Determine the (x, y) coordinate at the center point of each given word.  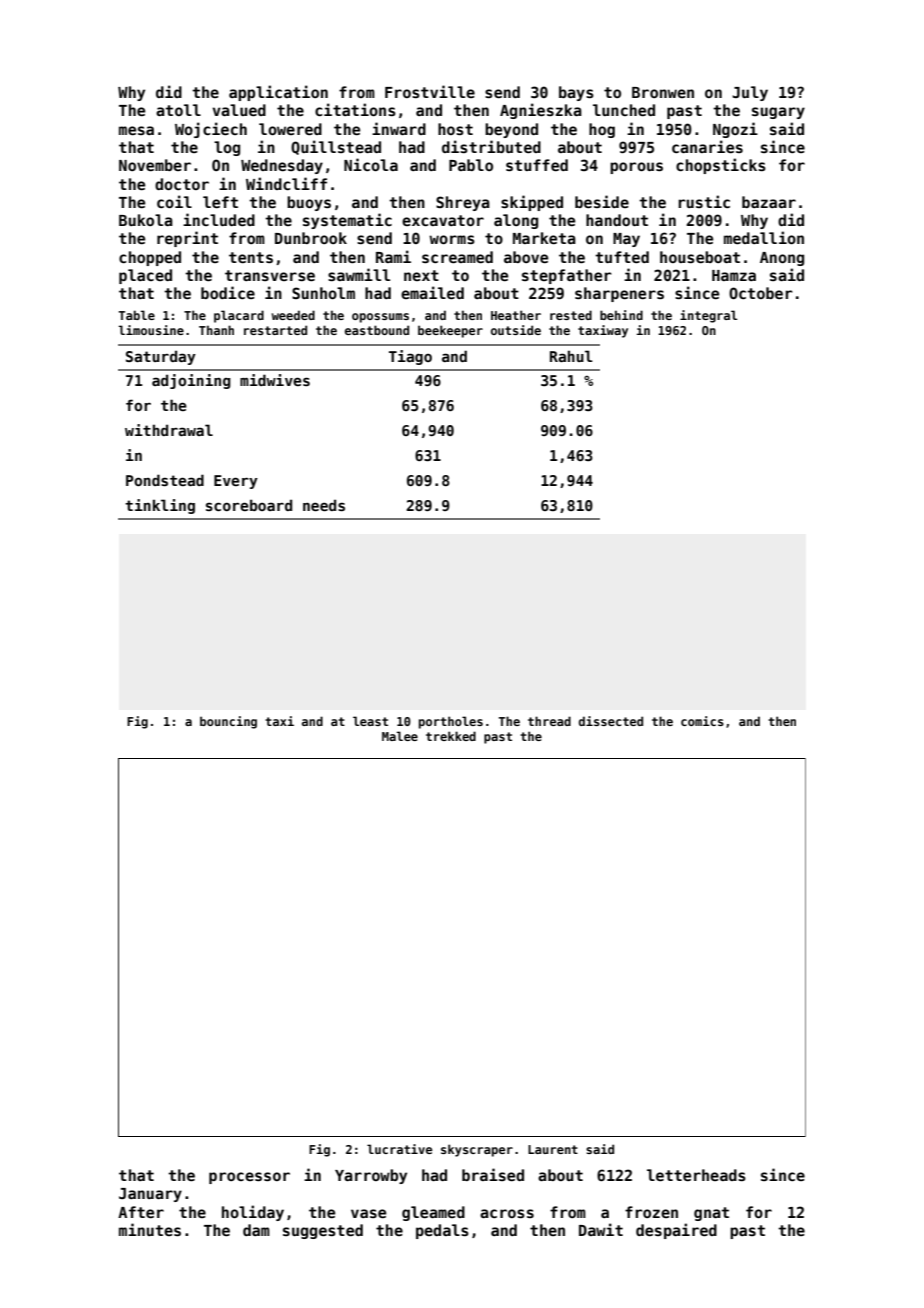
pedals (442, 1231)
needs (324, 505)
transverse (270, 275)
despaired (676, 1231)
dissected (611, 721)
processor (249, 1178)
